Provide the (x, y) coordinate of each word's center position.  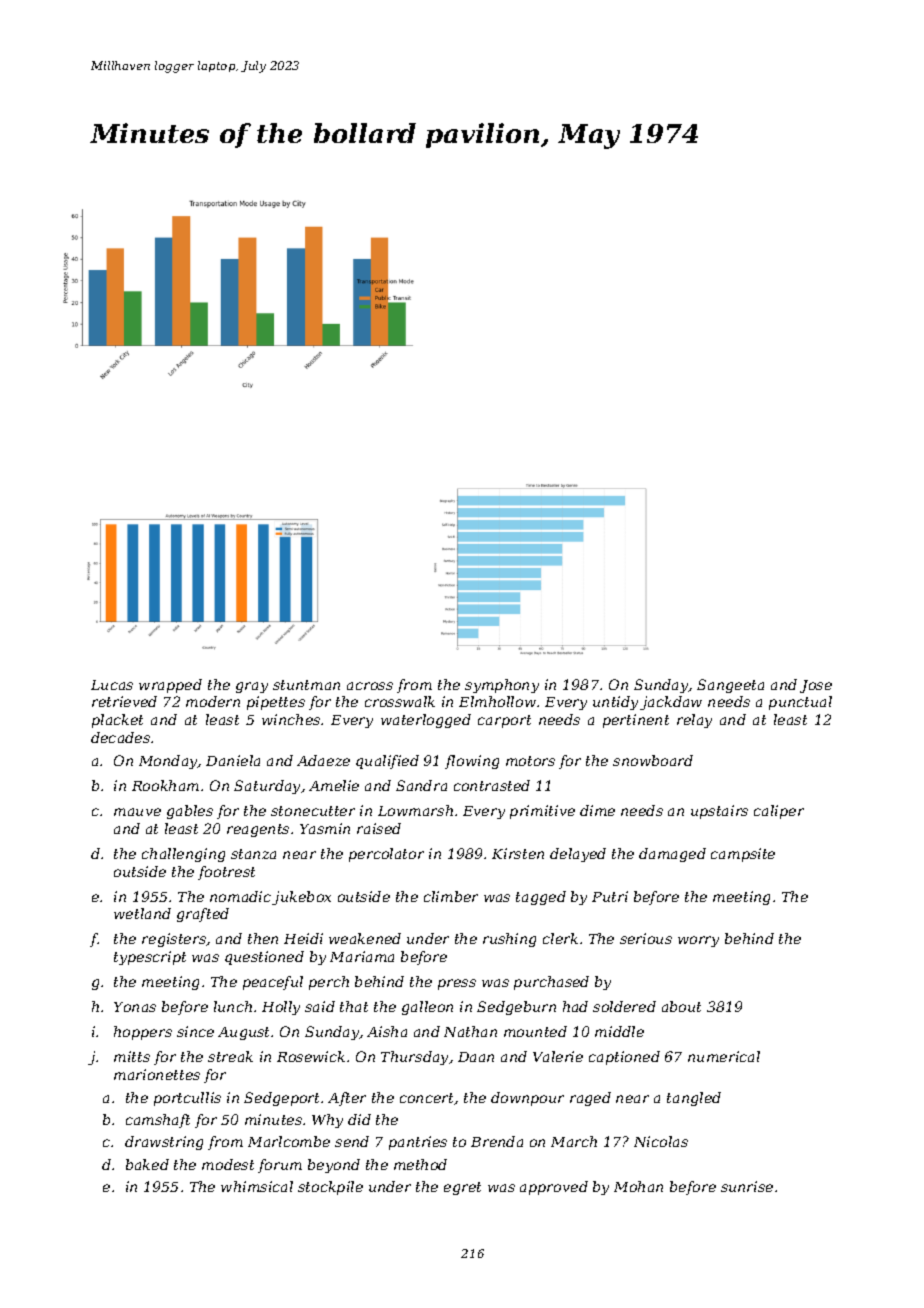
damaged (672, 855)
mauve (137, 812)
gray (252, 687)
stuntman (306, 685)
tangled (694, 1099)
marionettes (157, 1074)
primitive (542, 812)
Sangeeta (730, 686)
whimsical (257, 1186)
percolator (386, 855)
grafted (203, 915)
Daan (476, 1057)
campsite (743, 855)
